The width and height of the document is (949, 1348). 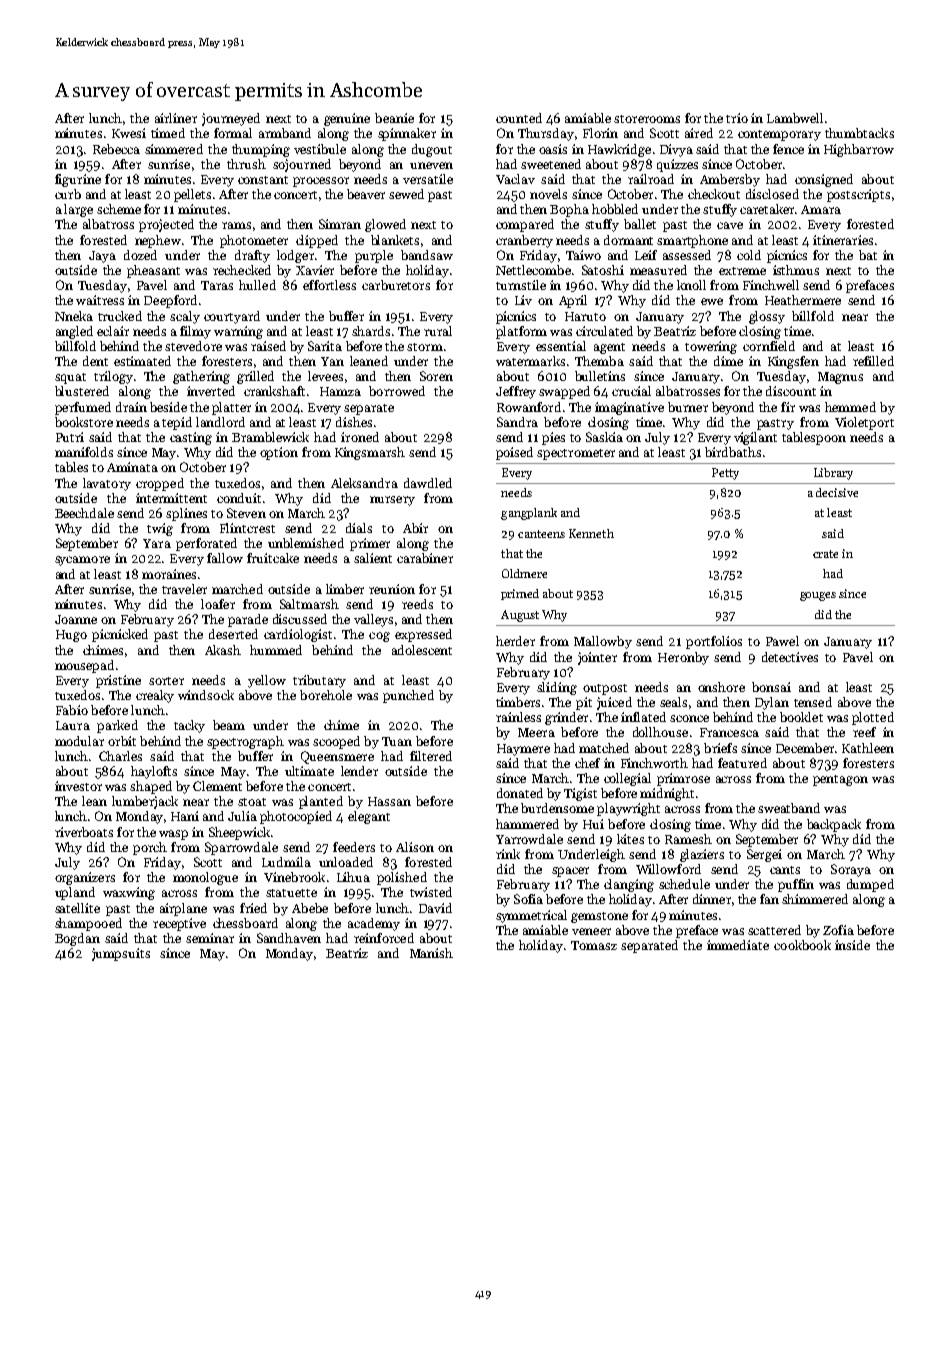 I want to click on primed, so click(x=520, y=594).
